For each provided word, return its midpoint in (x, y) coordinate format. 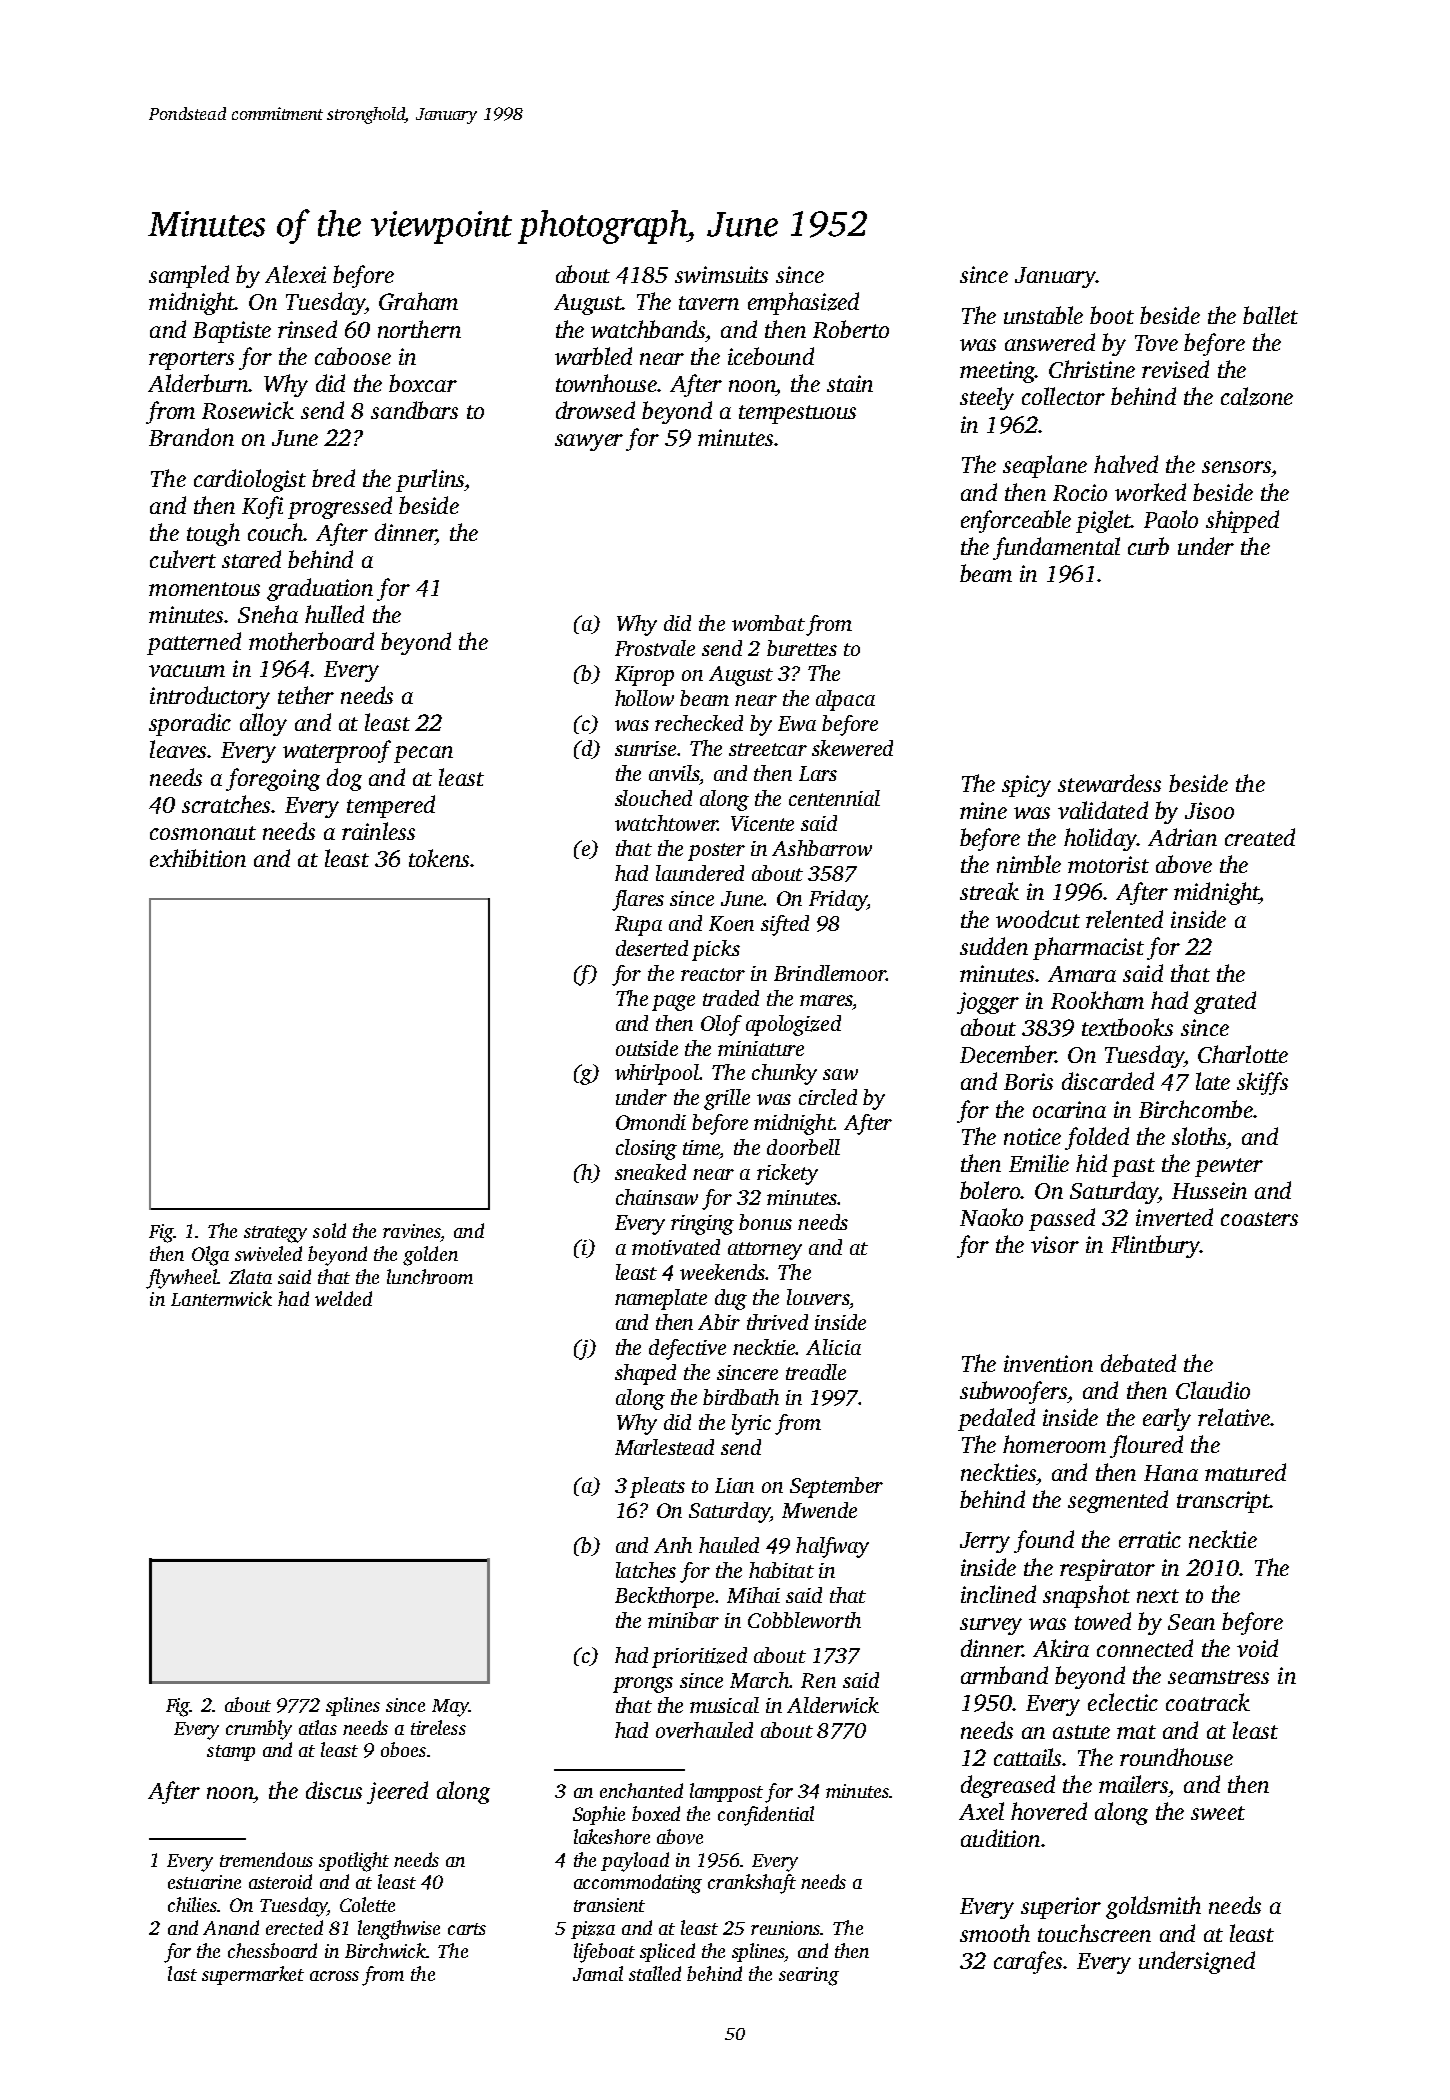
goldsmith (1153, 1907)
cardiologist (250, 480)
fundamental (1056, 548)
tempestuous (797, 414)
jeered (397, 1792)
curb (1148, 546)
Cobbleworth (804, 1620)
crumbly (259, 1730)
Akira (1061, 1648)
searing (809, 1976)
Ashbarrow (822, 848)
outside (647, 1048)
